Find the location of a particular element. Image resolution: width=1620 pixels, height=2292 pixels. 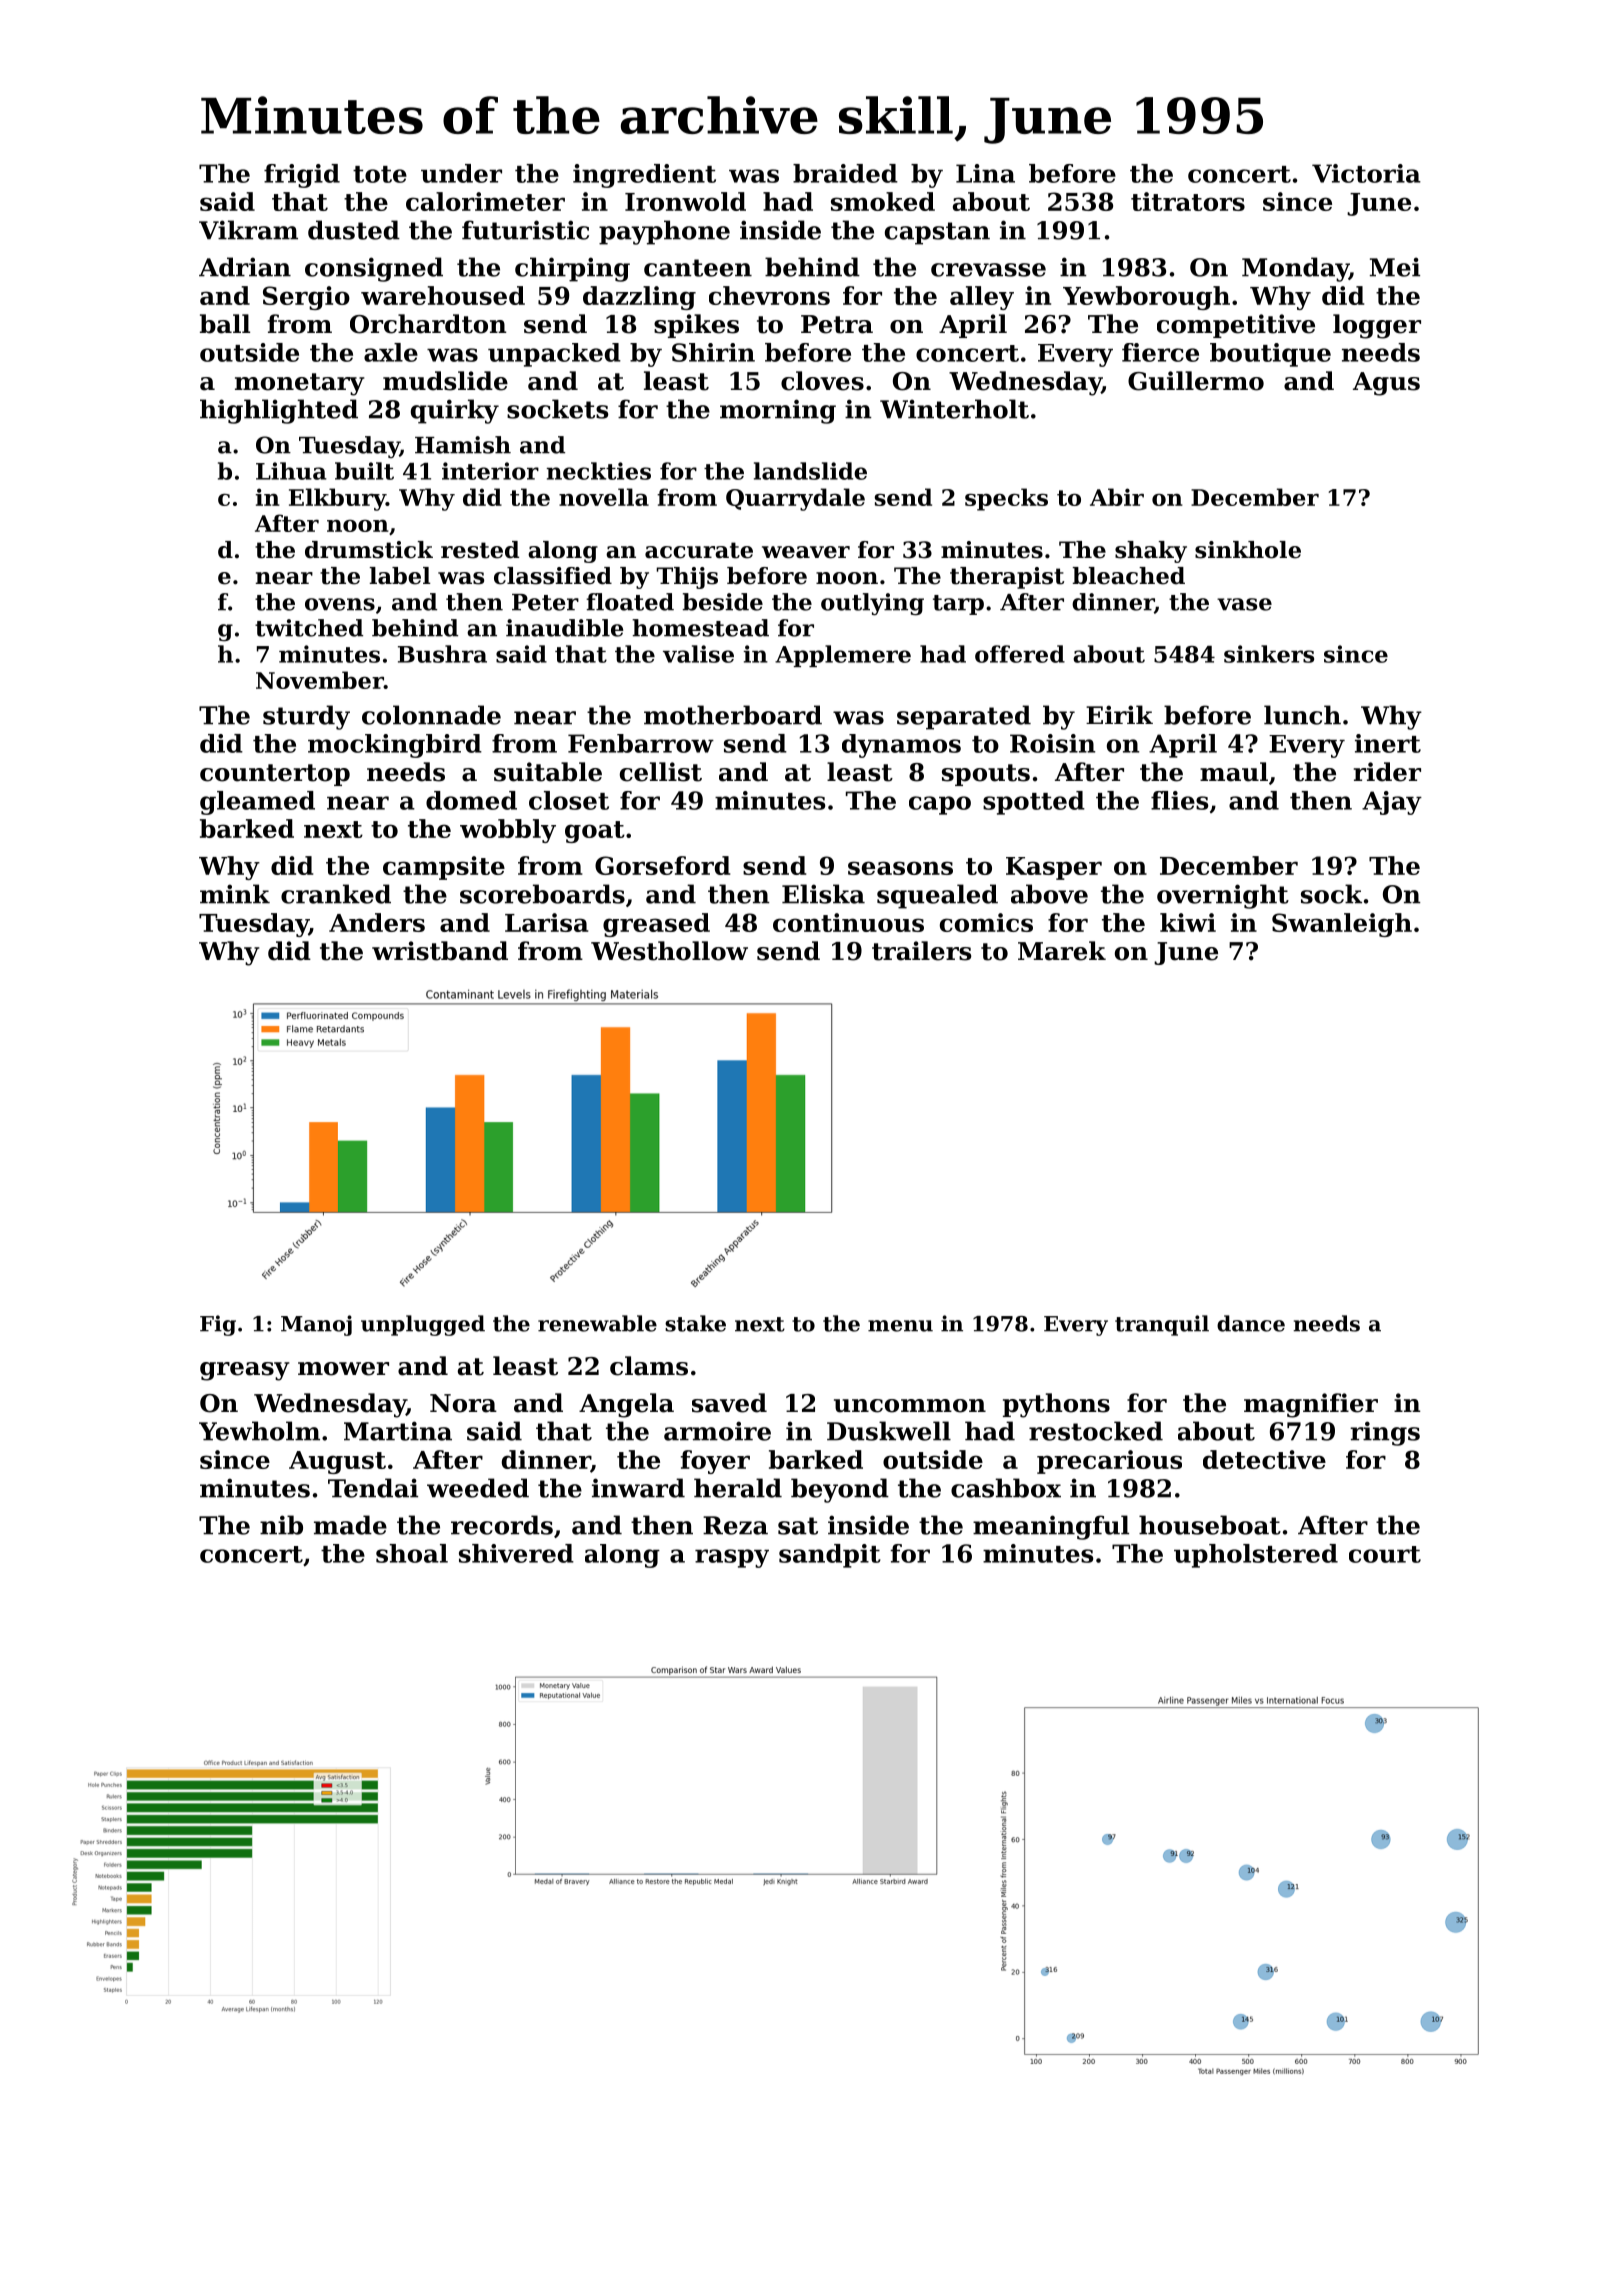

Martina is located at coordinates (398, 1431).
